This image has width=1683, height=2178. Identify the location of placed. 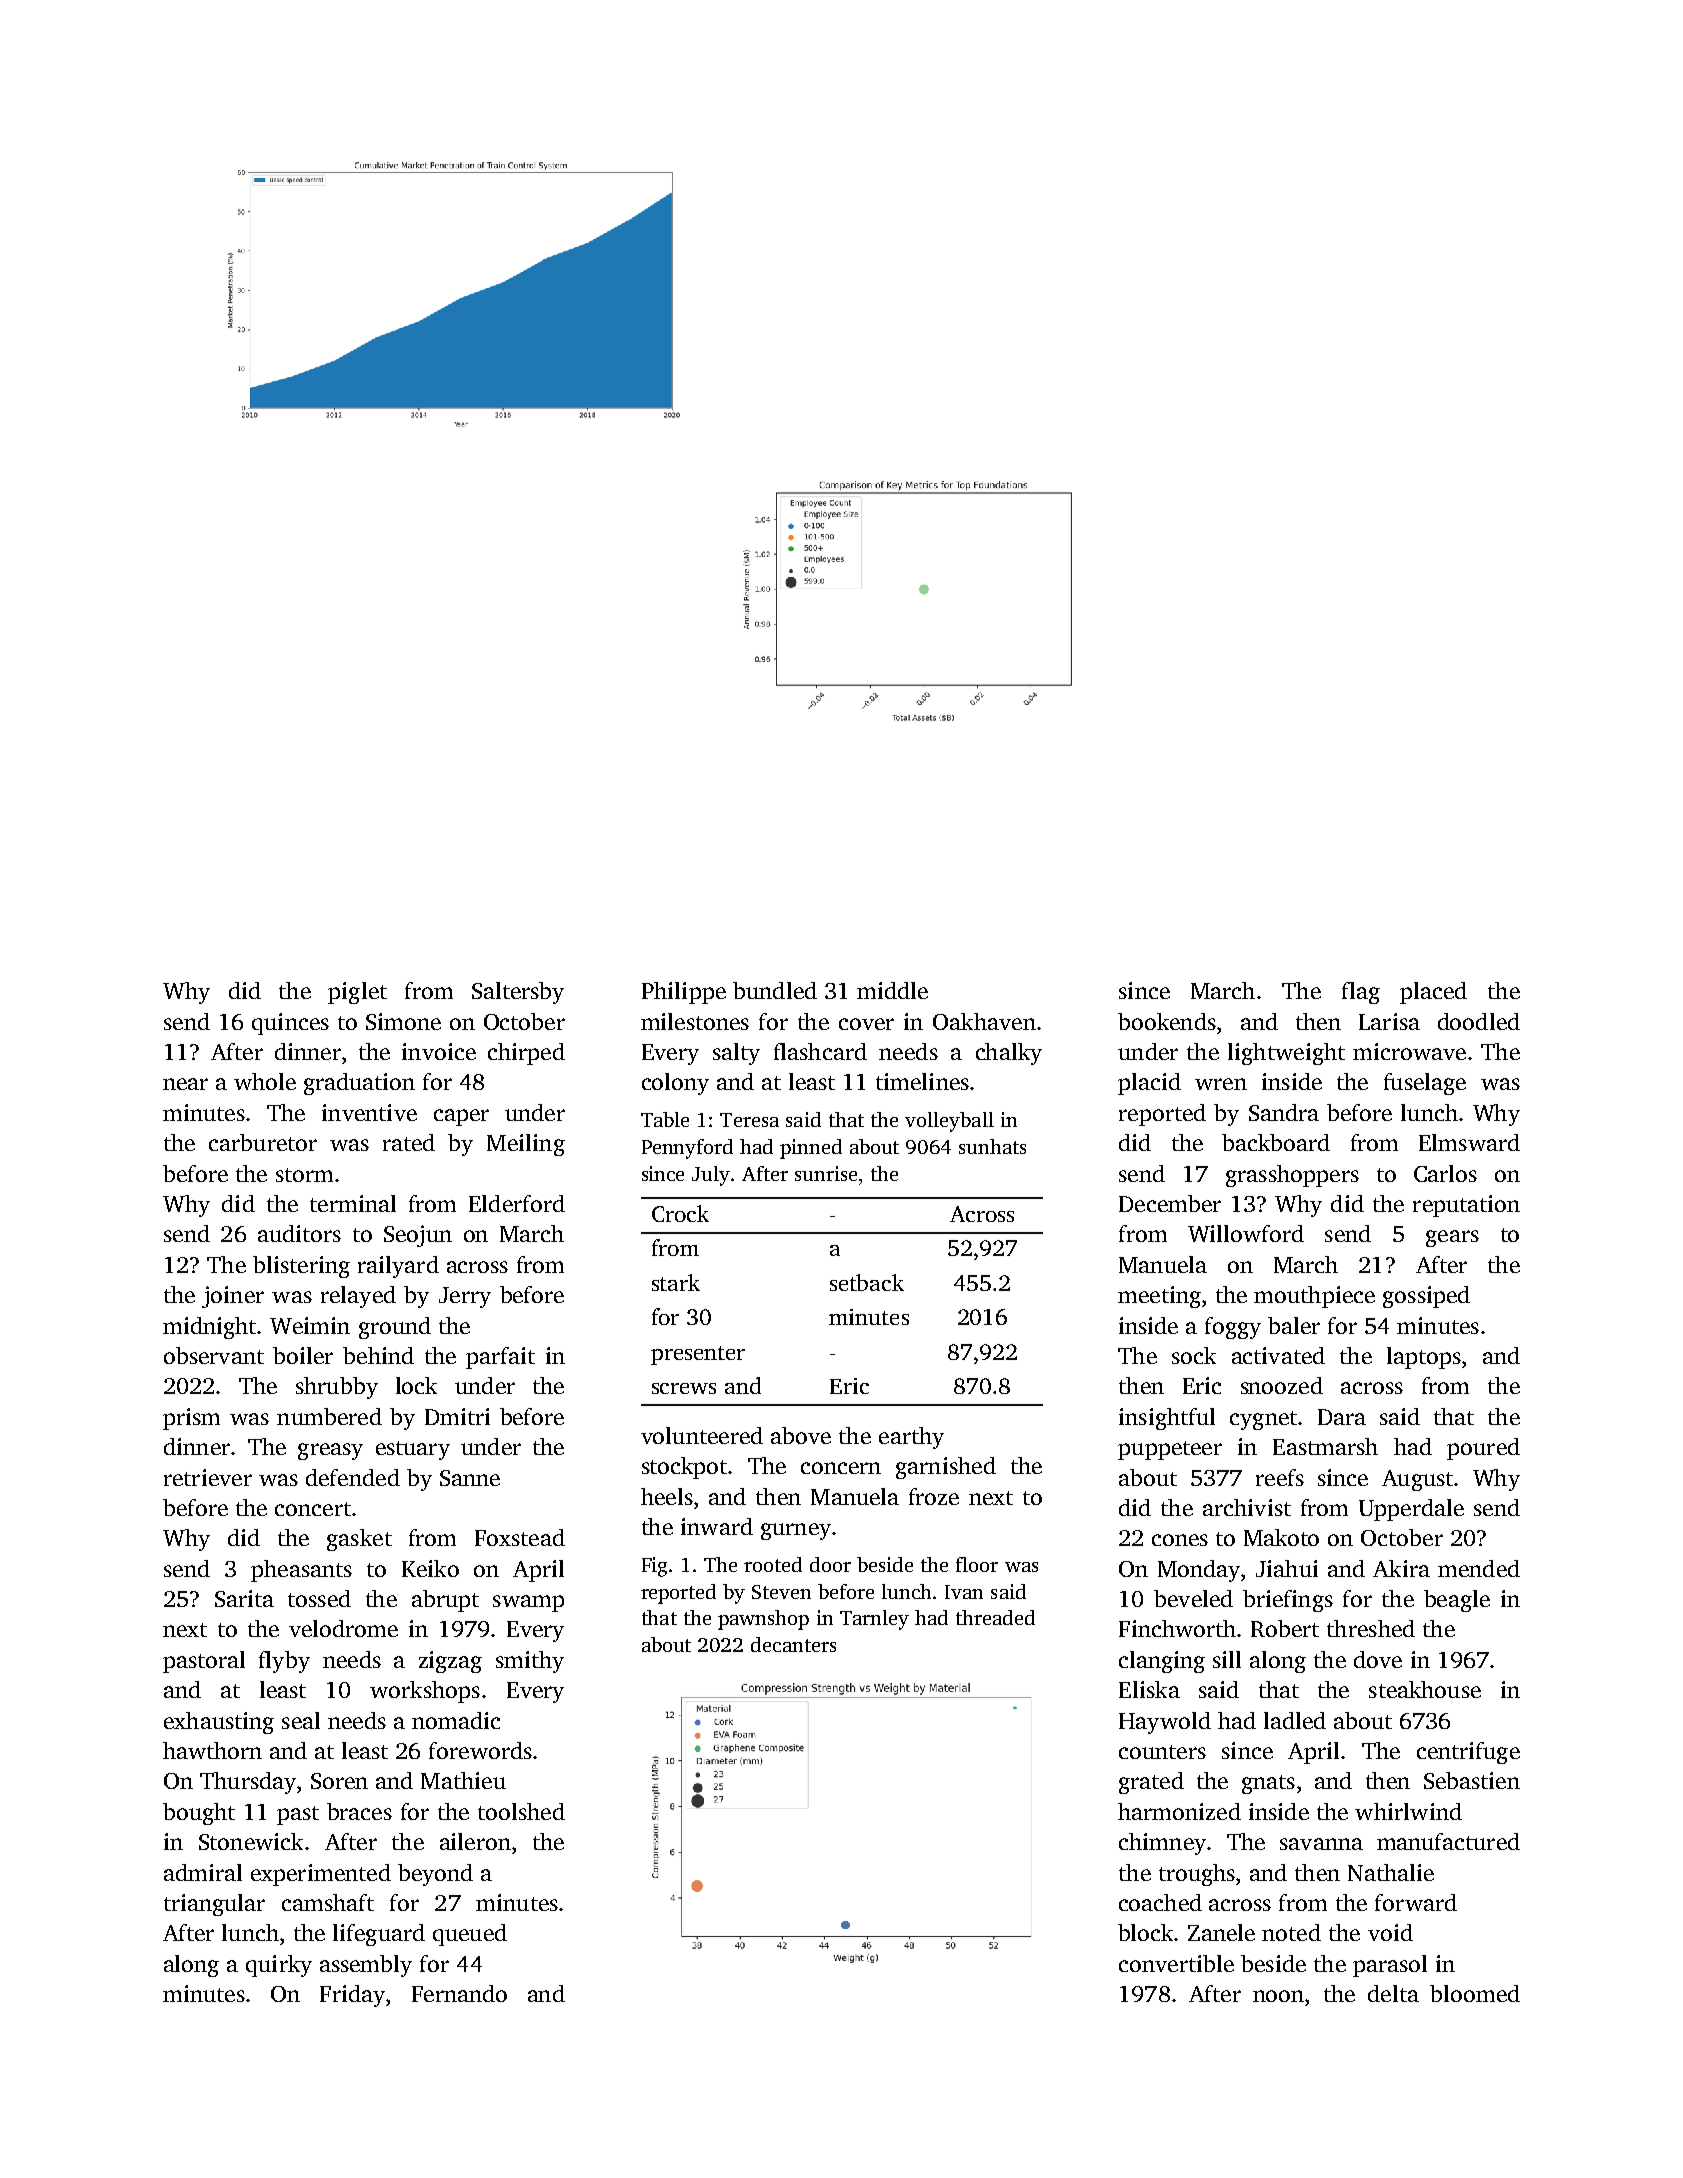
(1433, 993).
